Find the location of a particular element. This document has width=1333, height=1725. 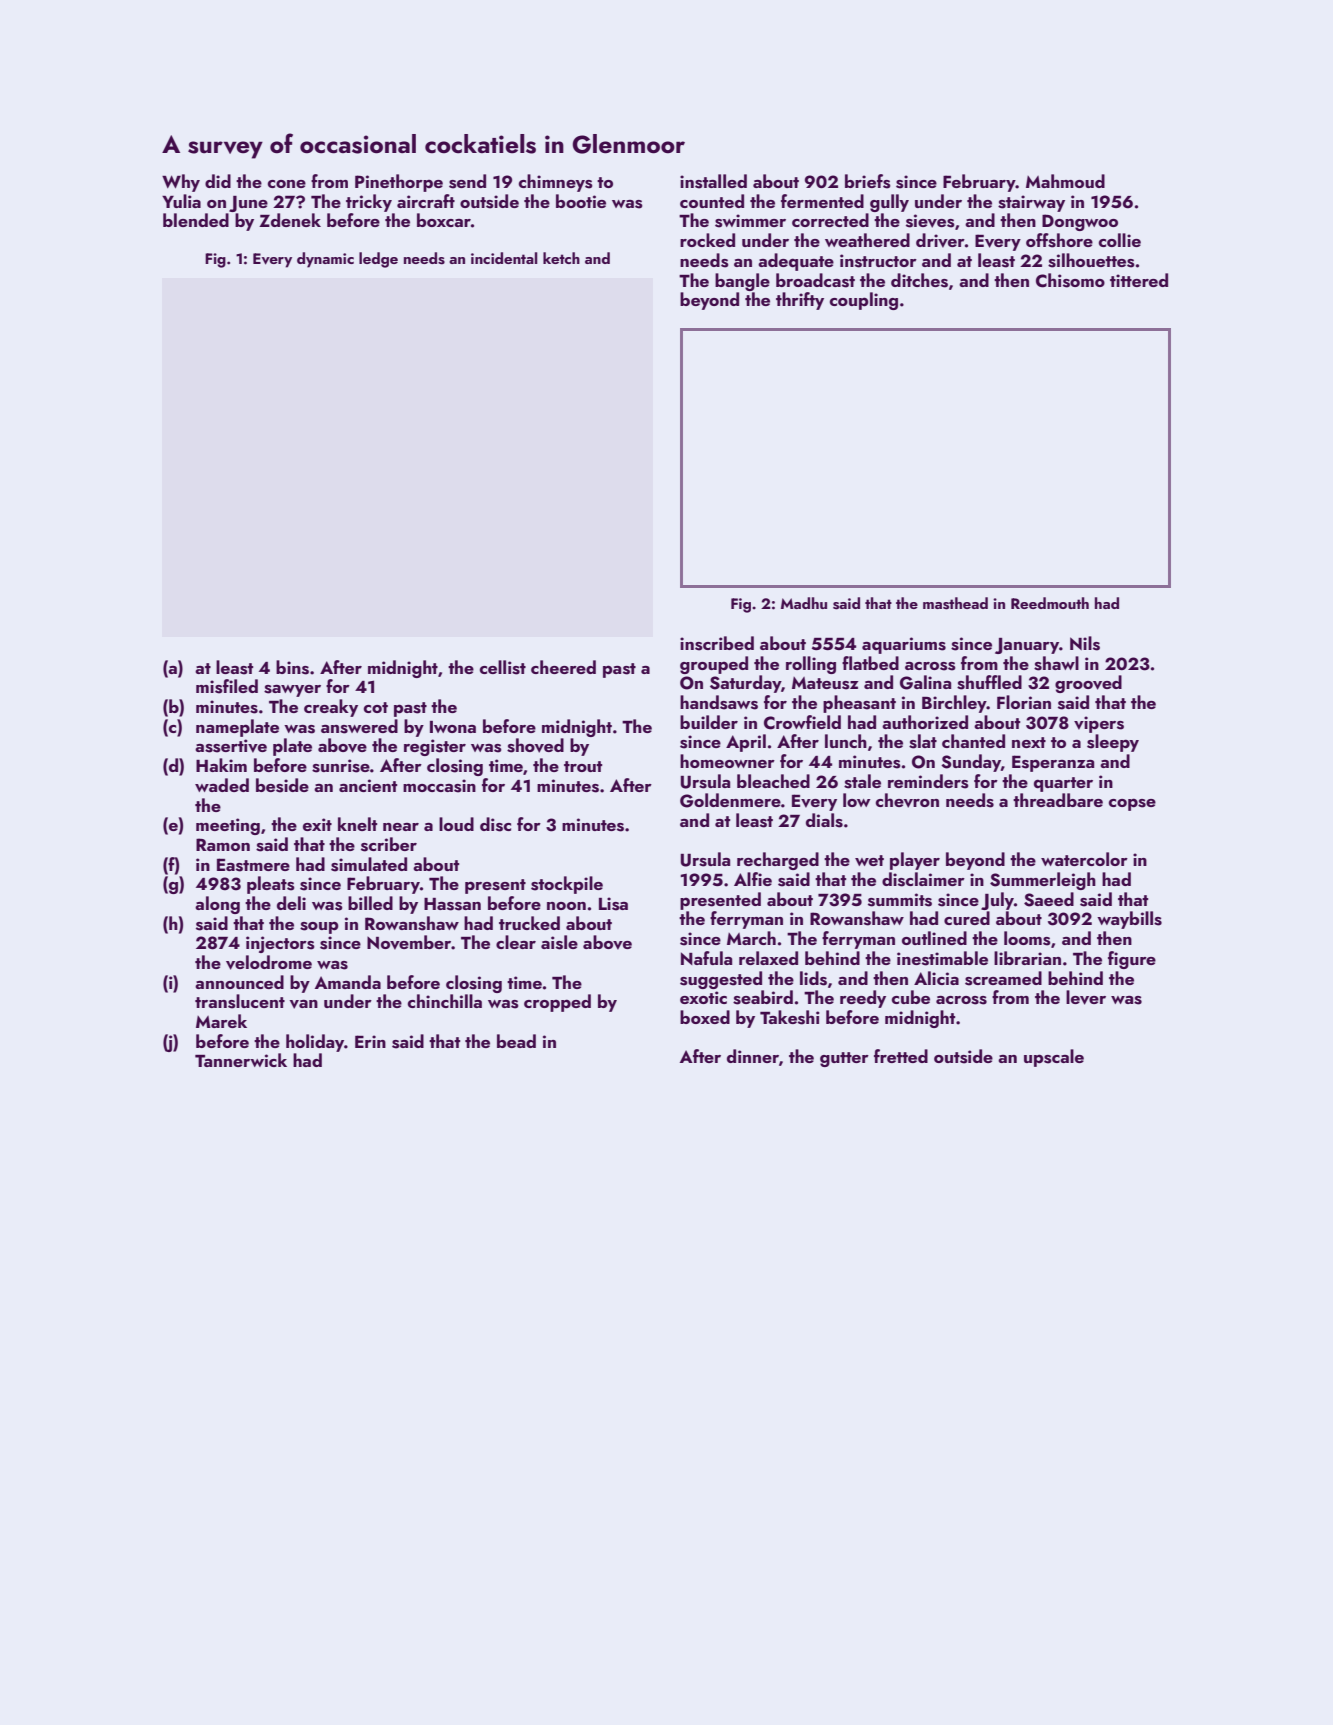

ledge is located at coordinates (378, 260).
